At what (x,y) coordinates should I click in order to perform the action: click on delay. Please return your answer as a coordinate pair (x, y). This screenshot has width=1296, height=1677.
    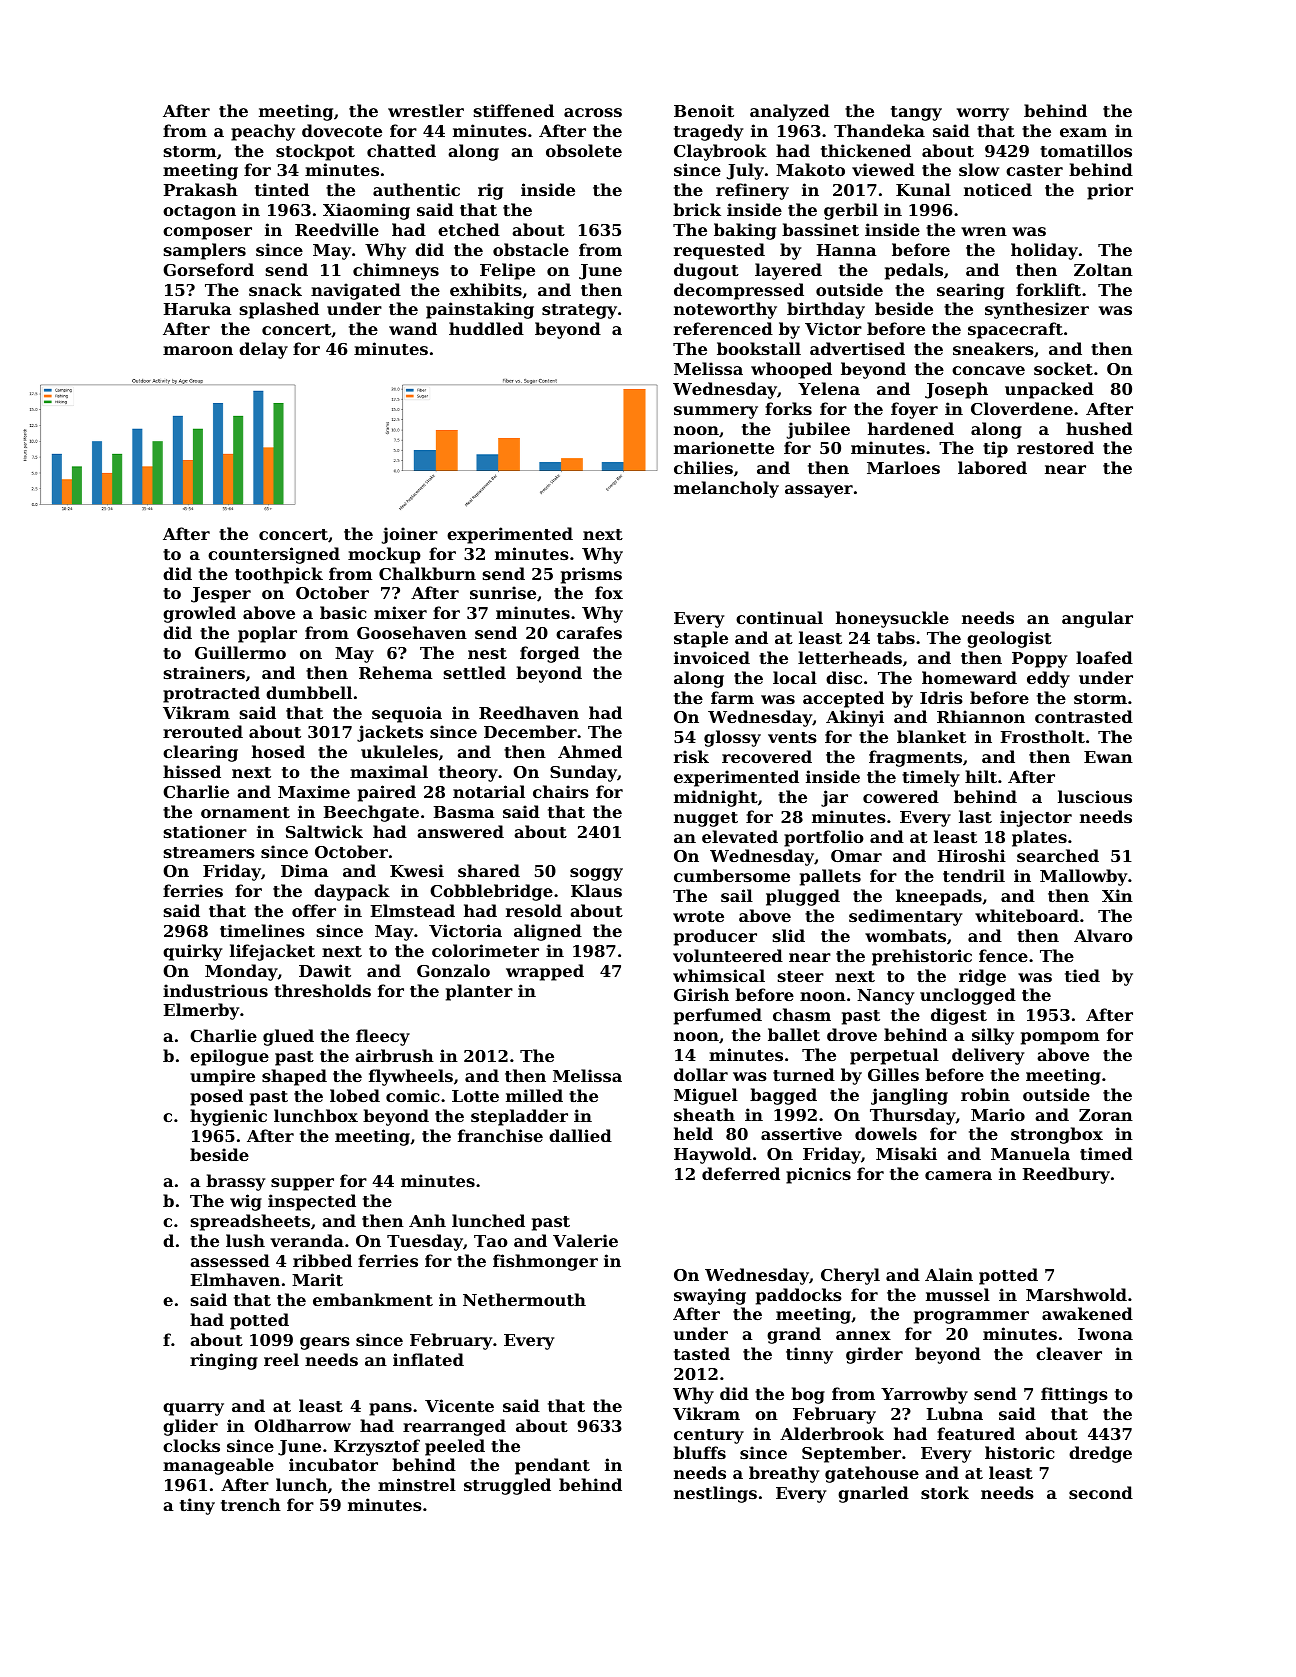
    Looking at the image, I should click on (263, 350).
